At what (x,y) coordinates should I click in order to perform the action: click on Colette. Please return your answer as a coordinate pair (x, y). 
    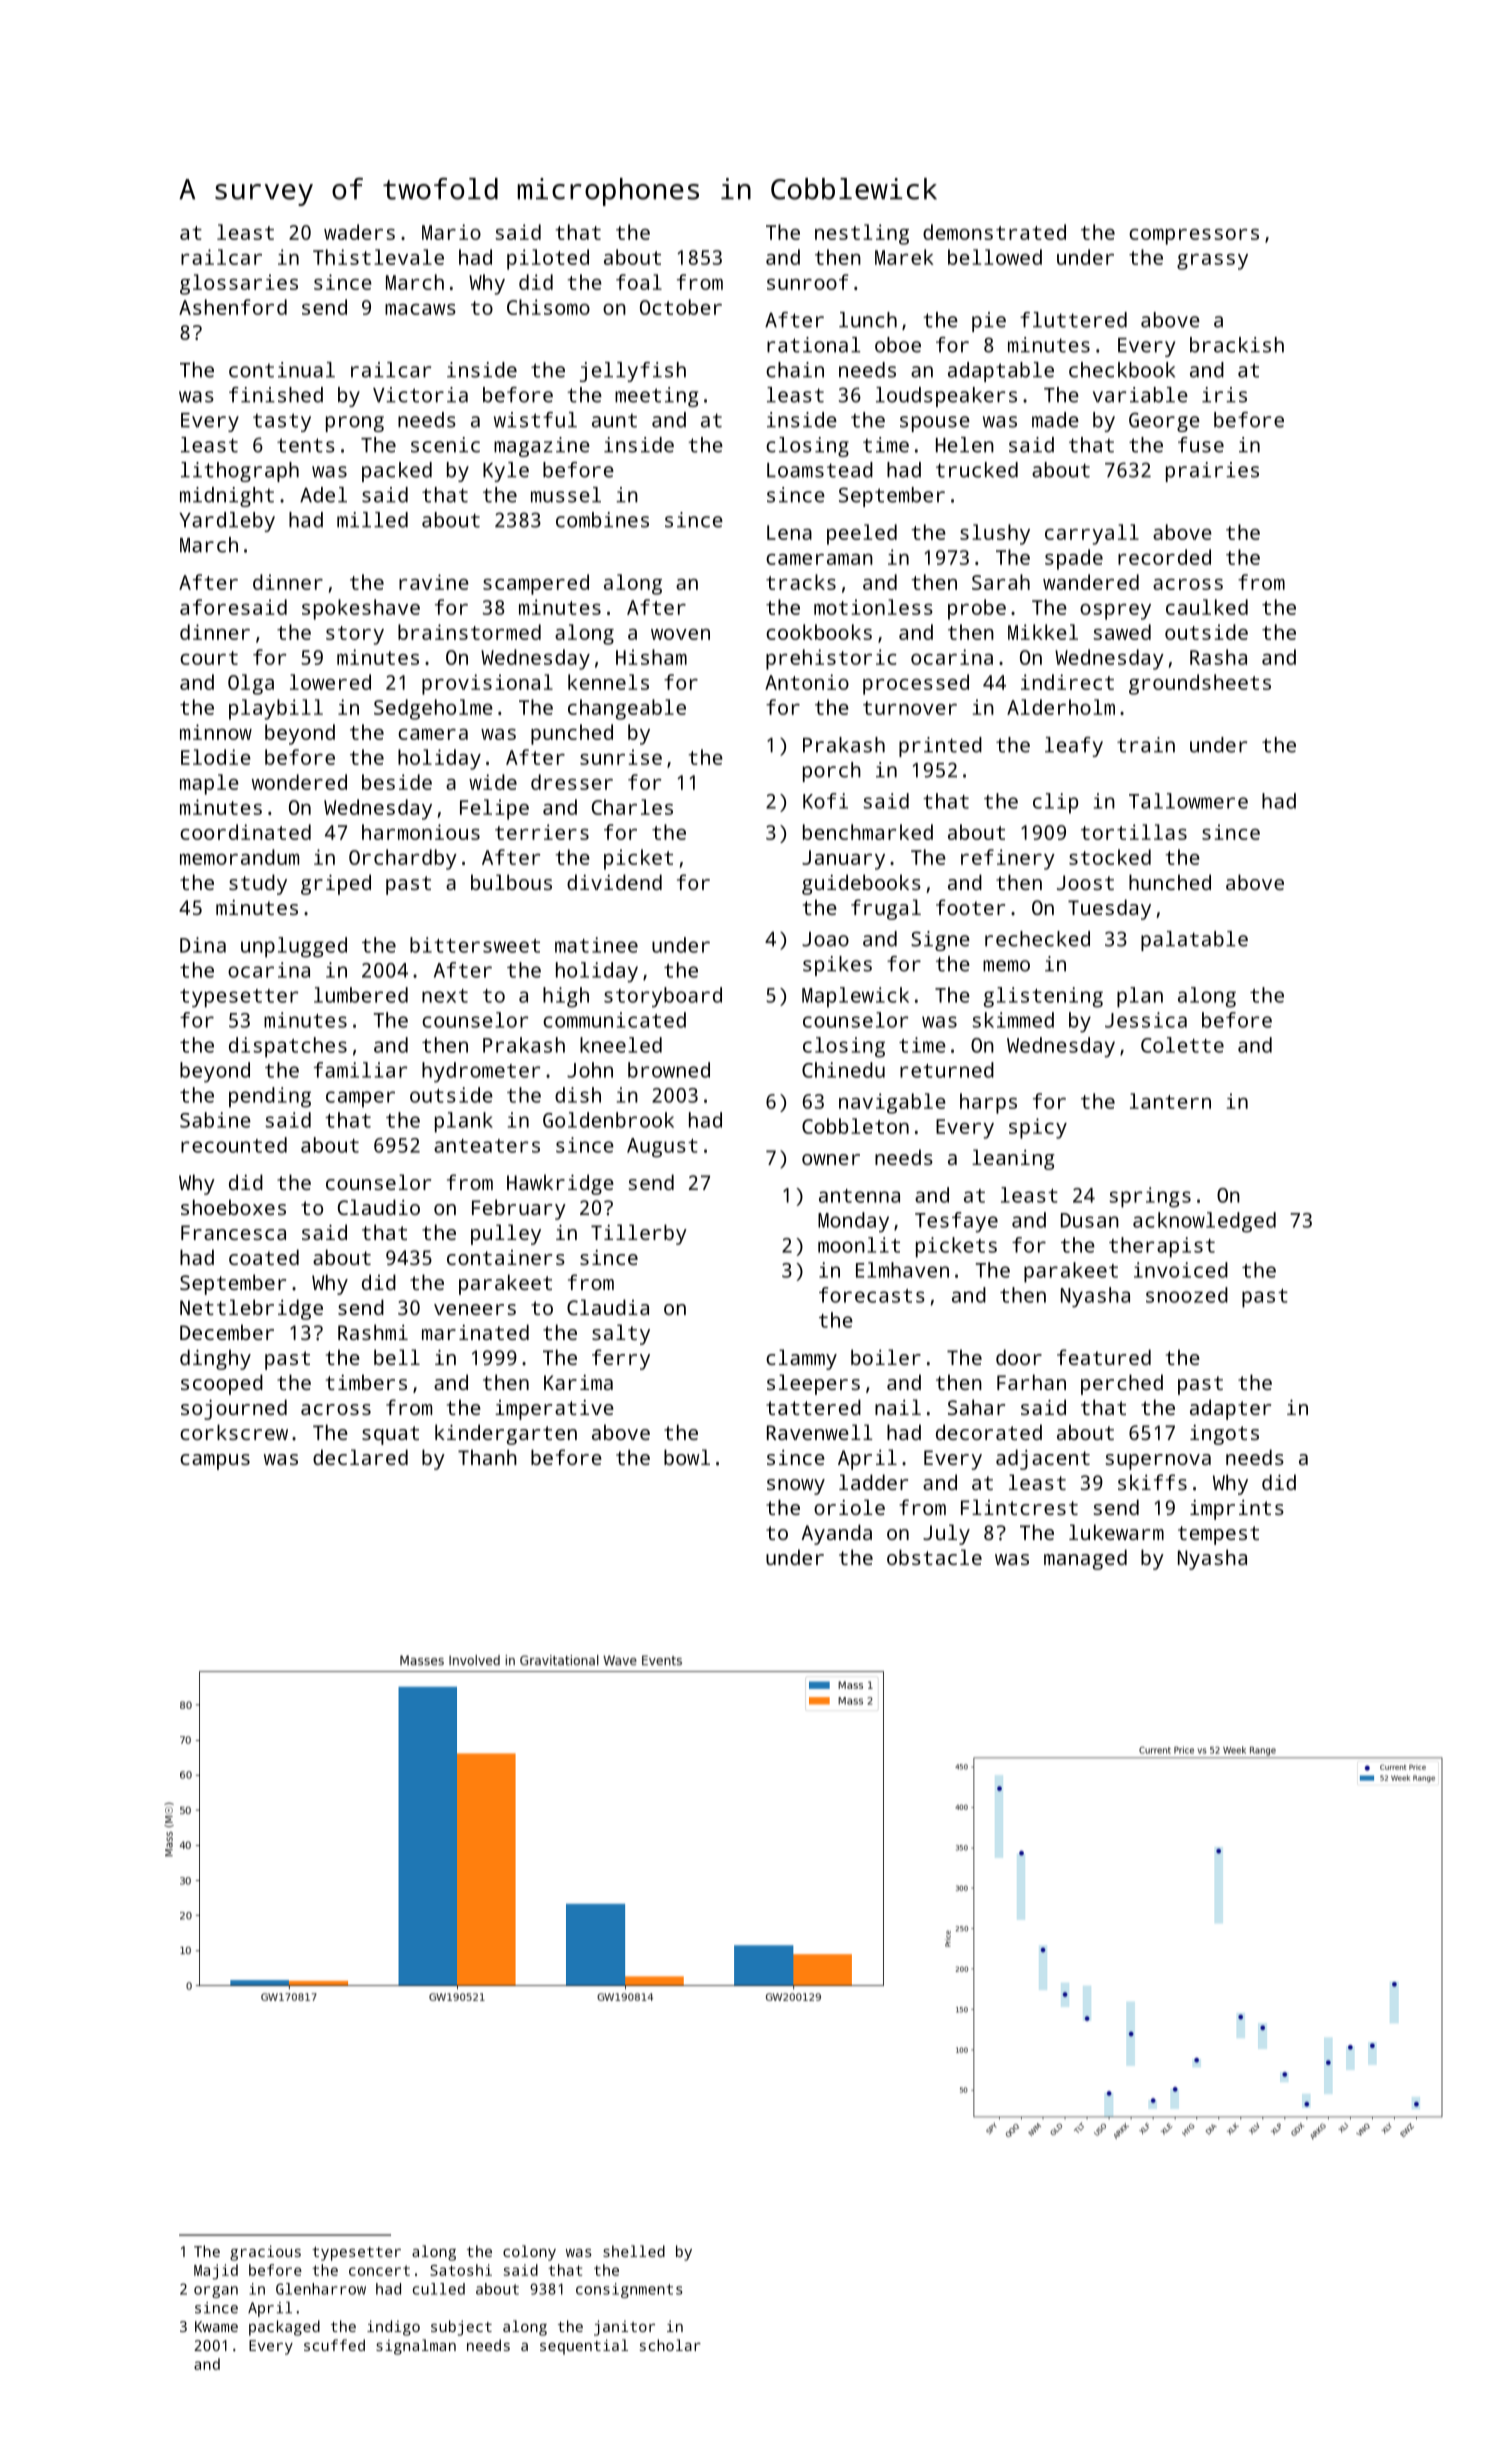
    Looking at the image, I should click on (1182, 1045).
